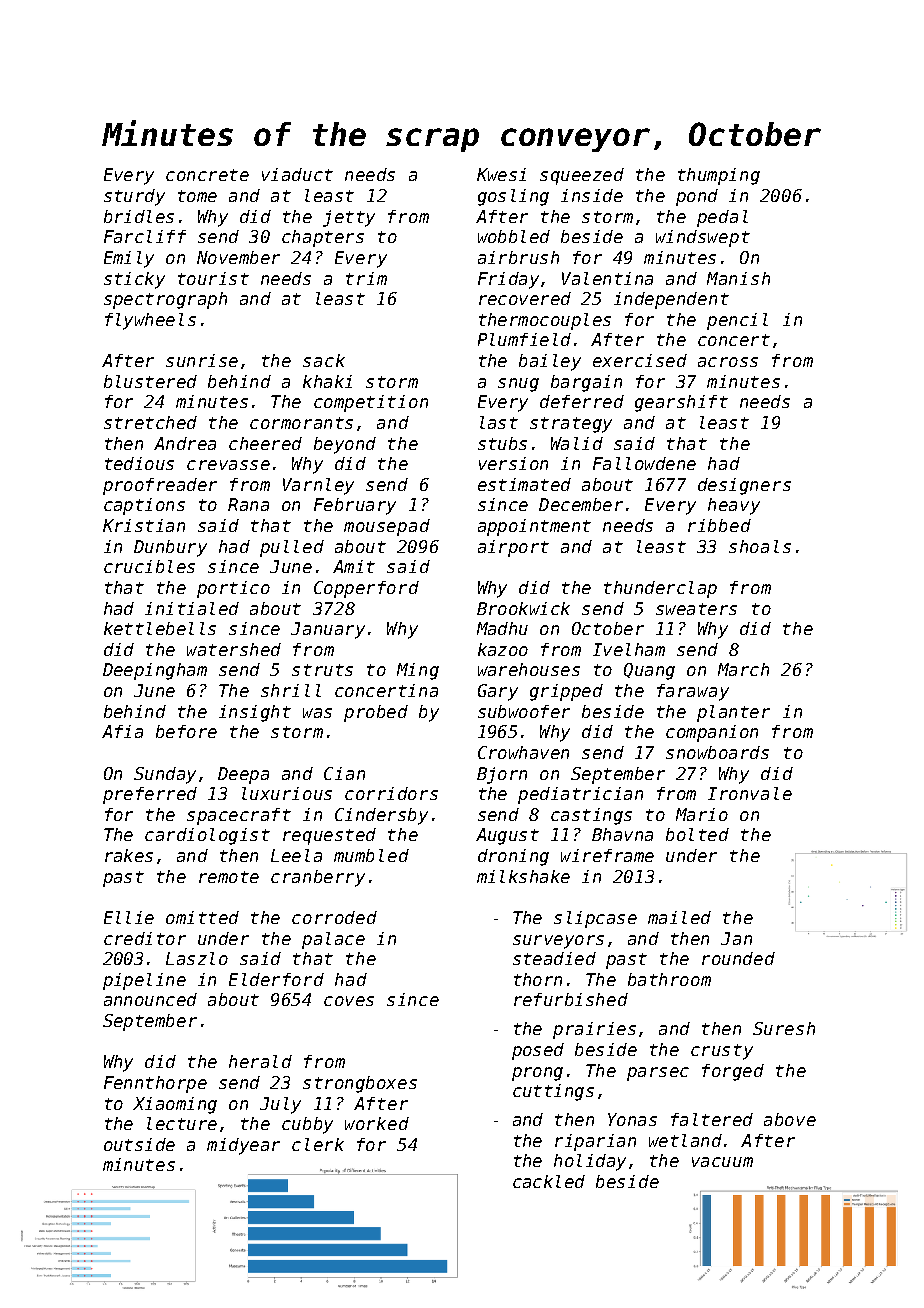  What do you see at coordinates (129, 917) in the screenshot?
I see `Ellie` at bounding box center [129, 917].
